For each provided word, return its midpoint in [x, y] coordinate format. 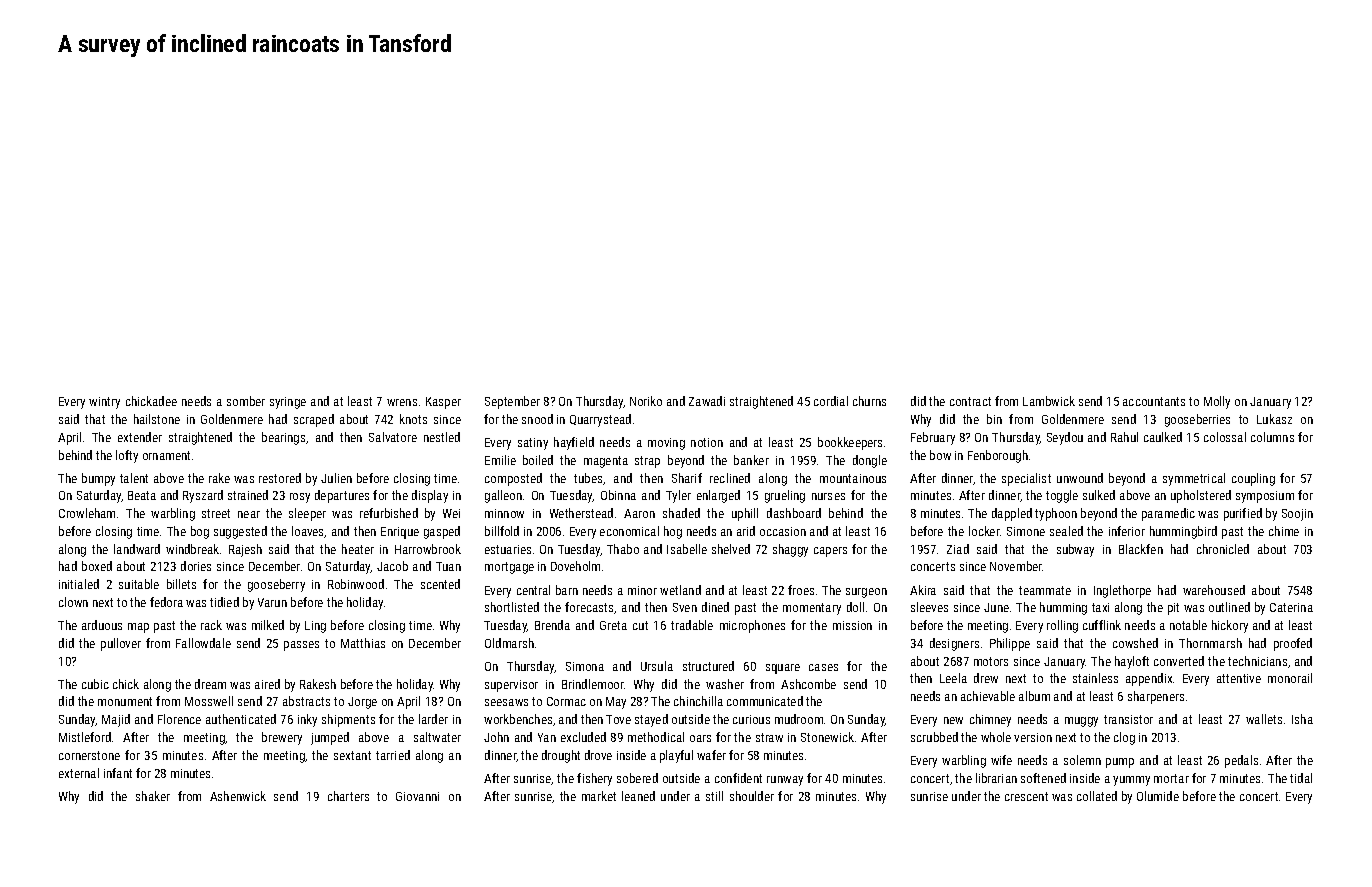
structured [708, 666]
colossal [1225, 437]
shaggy [790, 550]
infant [118, 773]
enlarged [718, 496]
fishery [594, 779]
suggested [240, 532]
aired [267, 684]
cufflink [1102, 625]
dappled [1012, 514]
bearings [283, 438]
